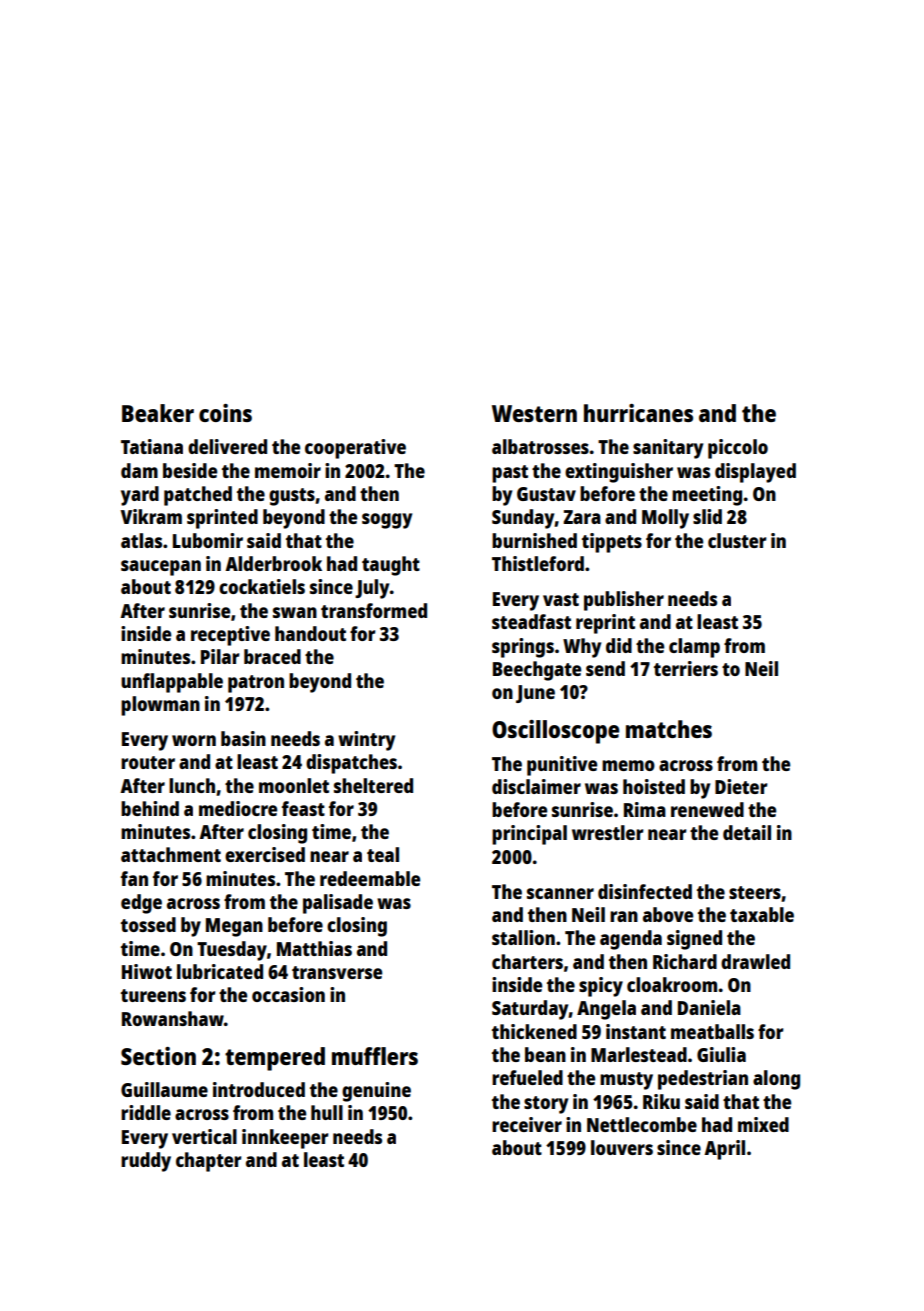  Describe the element at coordinates (232, 951) in the screenshot. I see `Tuesday` at that location.
